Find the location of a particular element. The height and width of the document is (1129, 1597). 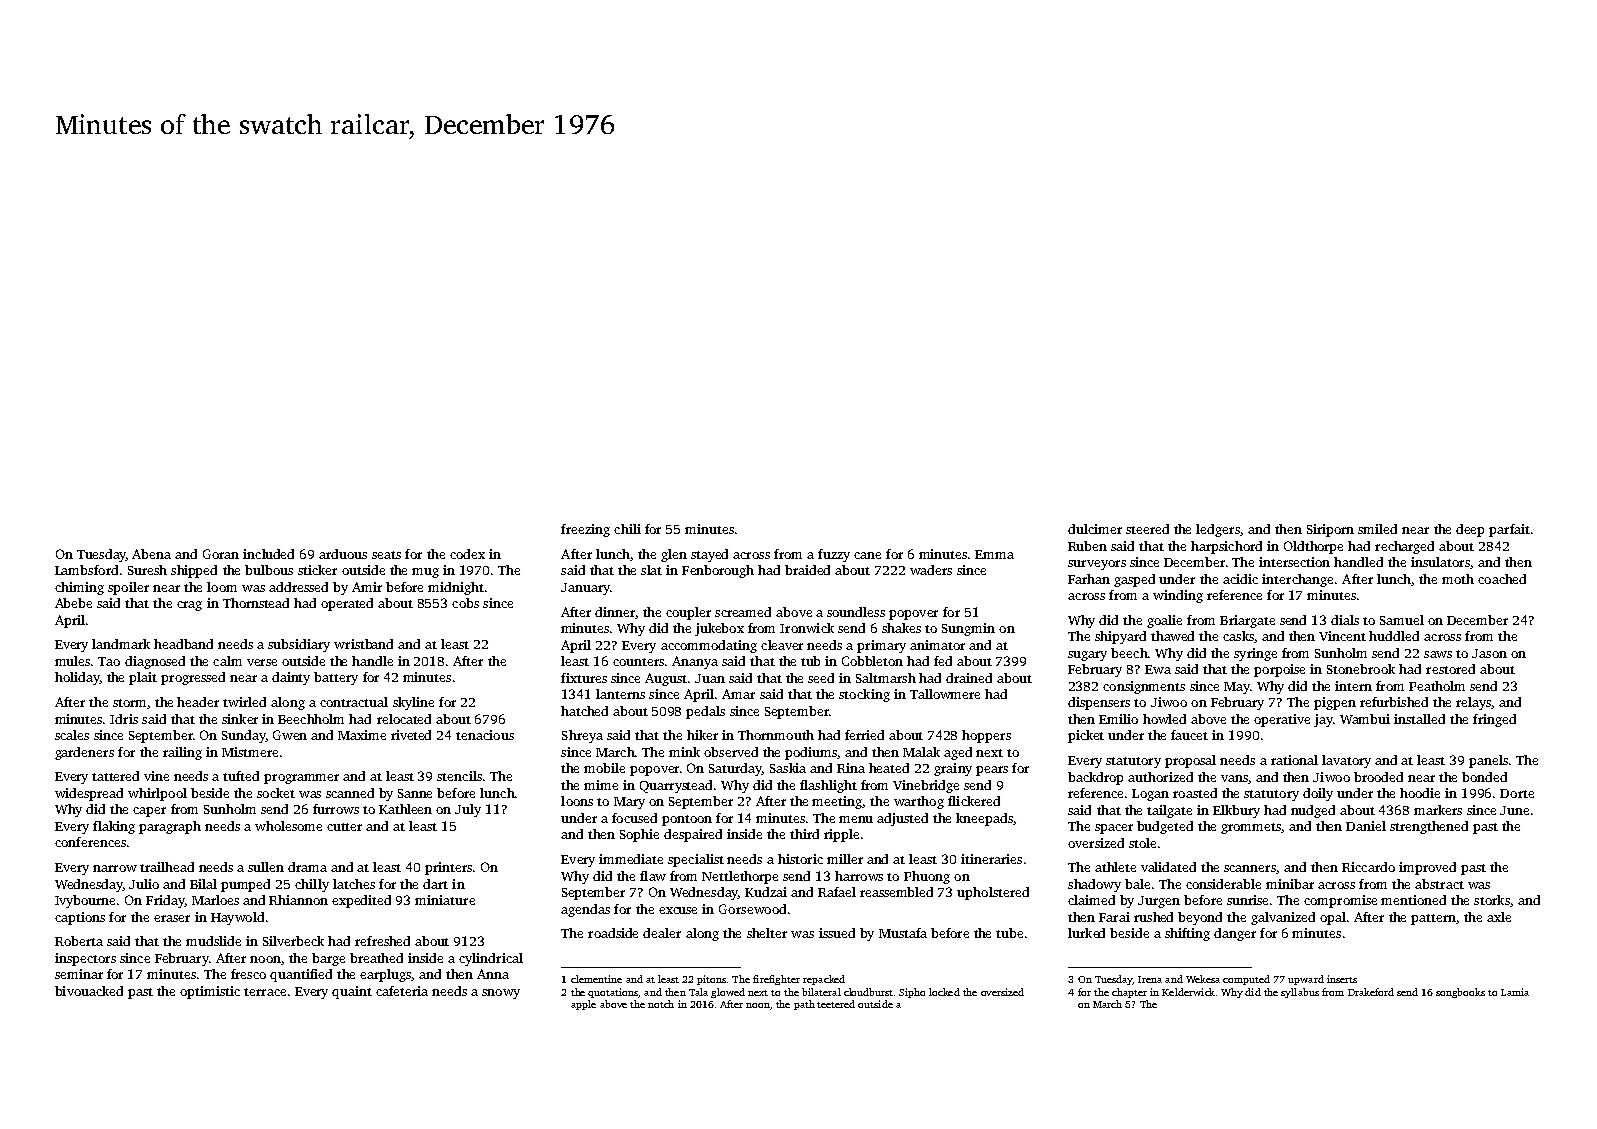

scales is located at coordinates (72, 735).
